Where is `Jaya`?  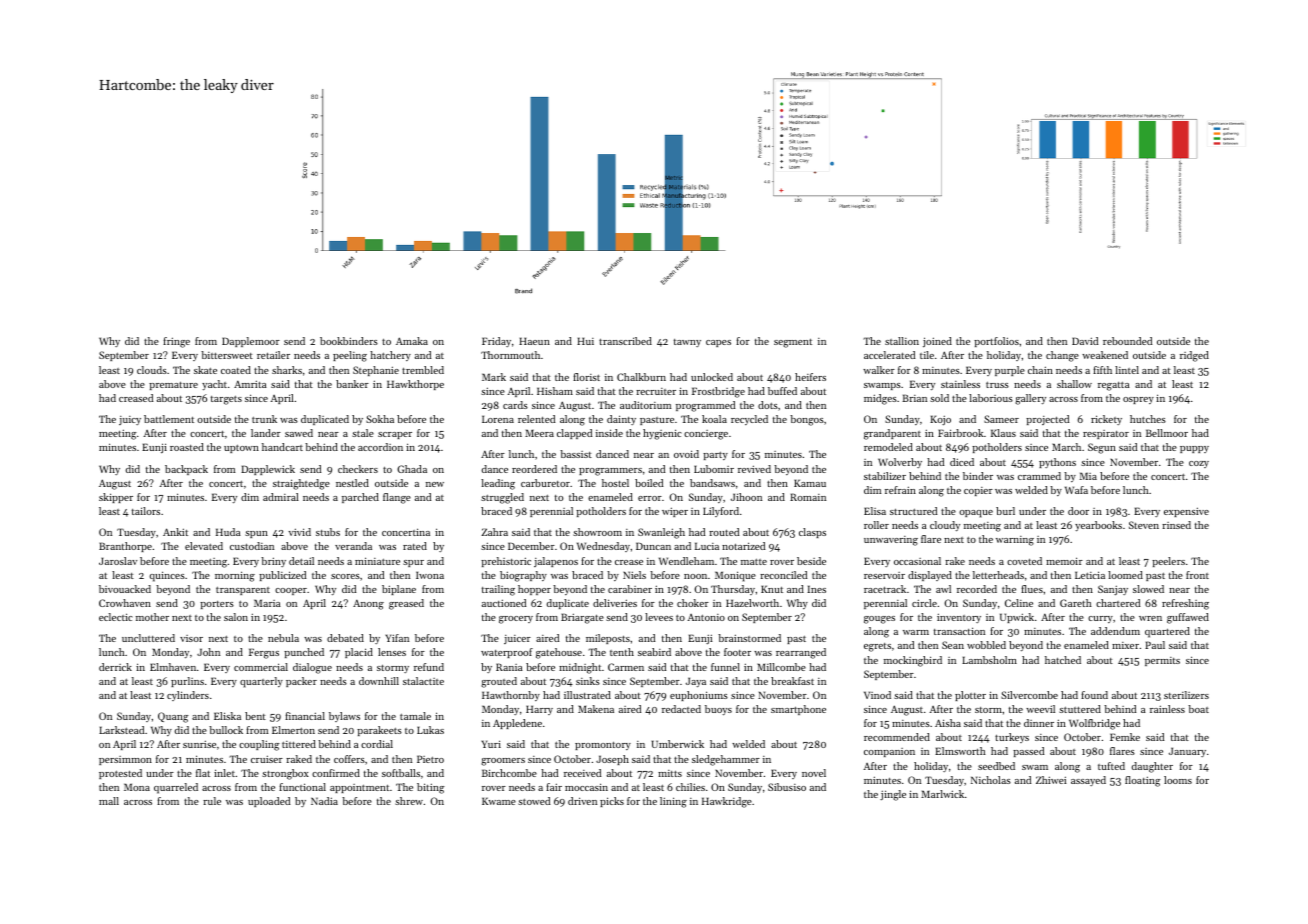 Jaya is located at coordinates (696, 682).
